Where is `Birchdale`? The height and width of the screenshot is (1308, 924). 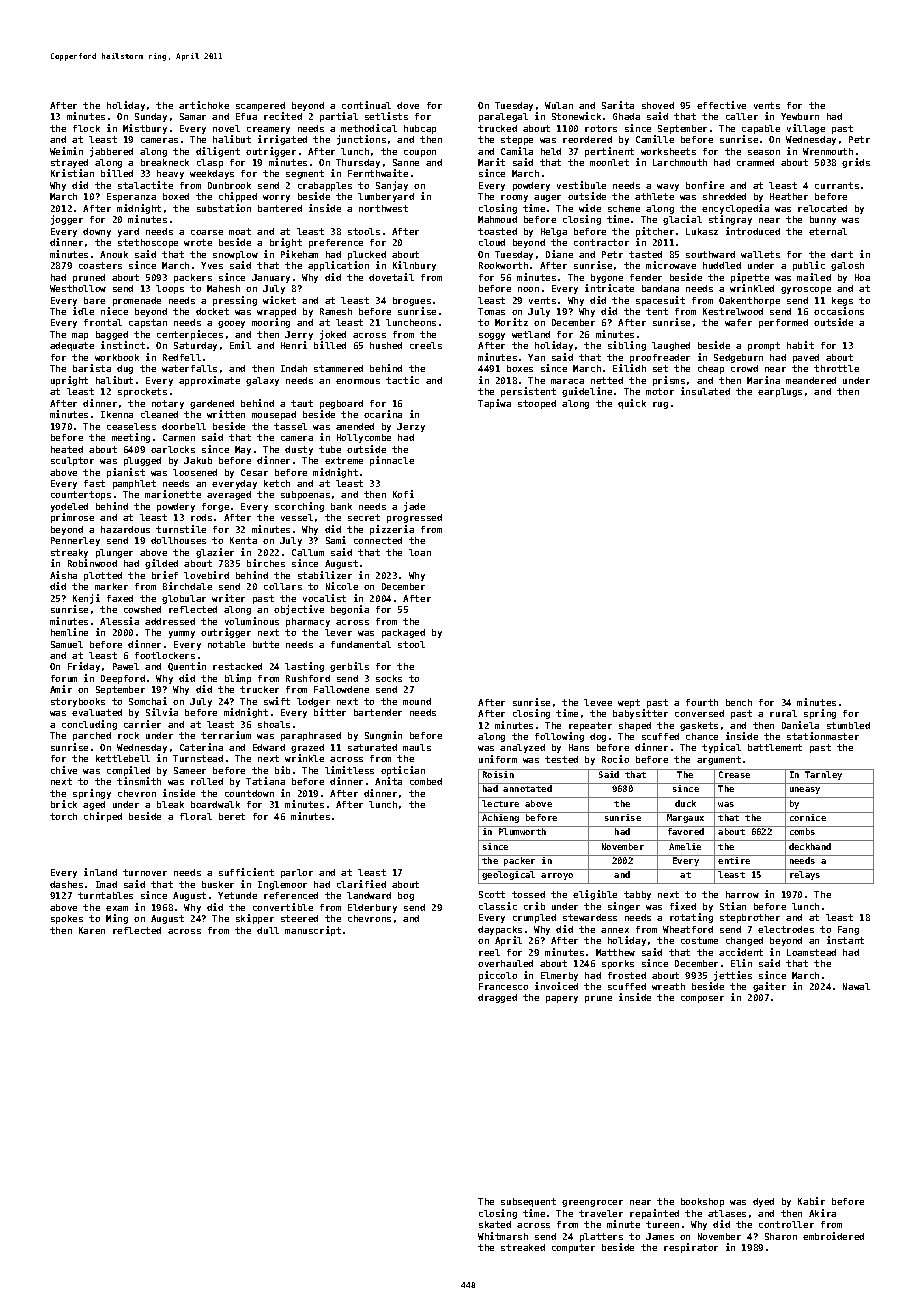
Birchdale is located at coordinates (187, 586).
